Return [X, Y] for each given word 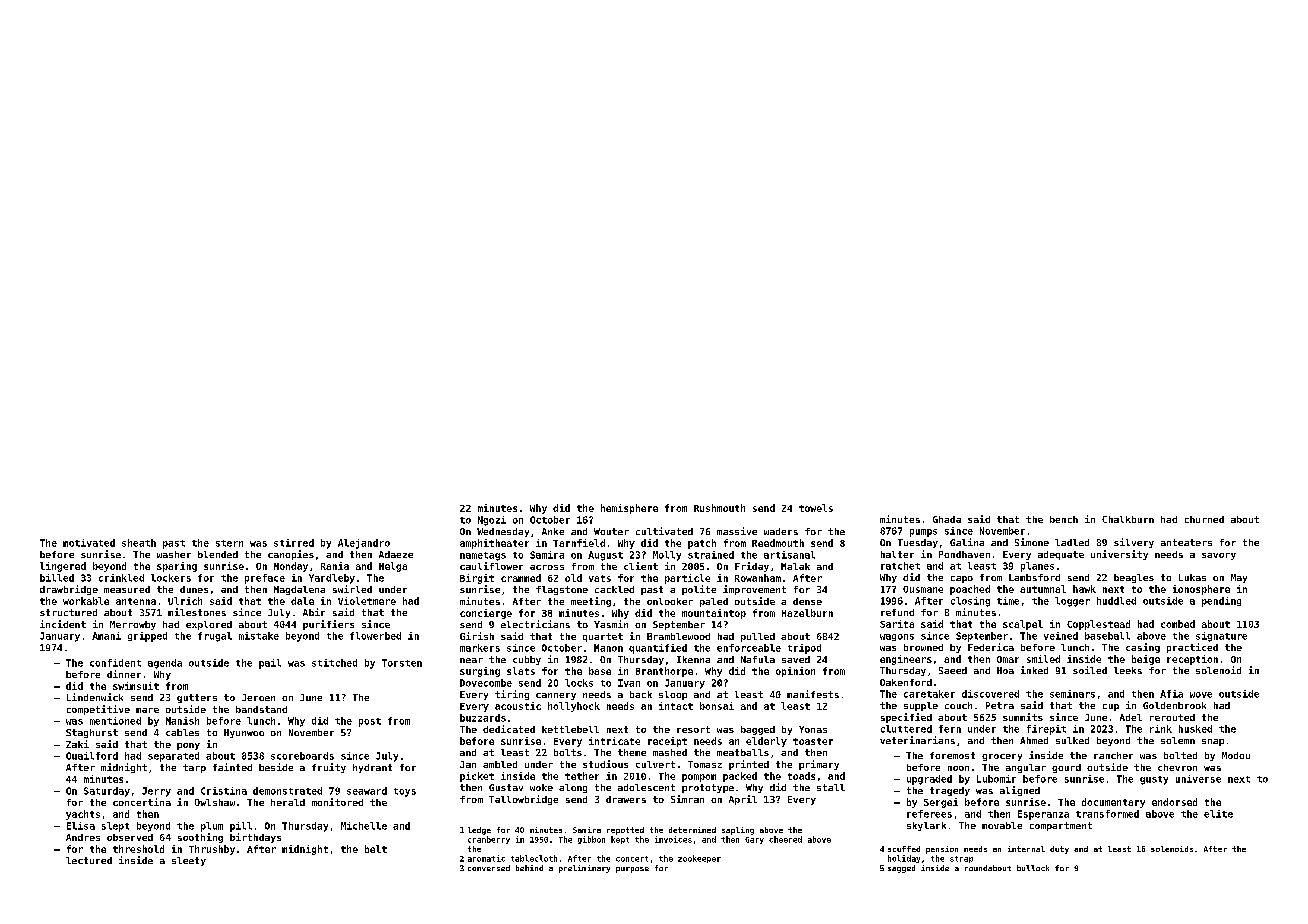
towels [816, 508]
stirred [294, 543]
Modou [1236, 755]
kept [620, 840]
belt [376, 849]
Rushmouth [719, 508]
